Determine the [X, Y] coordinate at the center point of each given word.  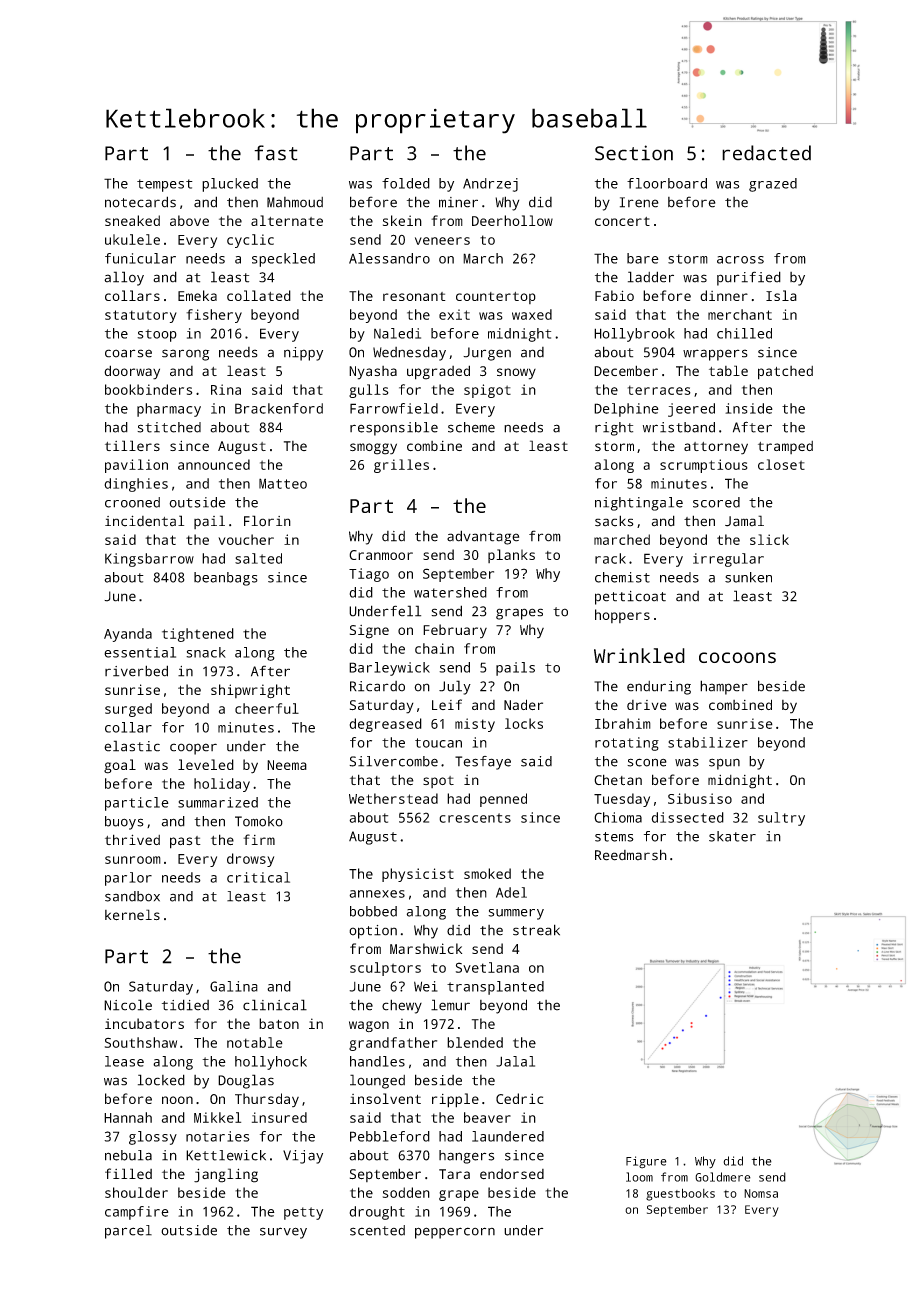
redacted [766, 153]
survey [283, 1233]
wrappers [715, 355]
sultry [781, 819]
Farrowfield [394, 408]
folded [406, 183]
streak [536, 930]
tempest [165, 185]
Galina [234, 986]
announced [214, 464]
